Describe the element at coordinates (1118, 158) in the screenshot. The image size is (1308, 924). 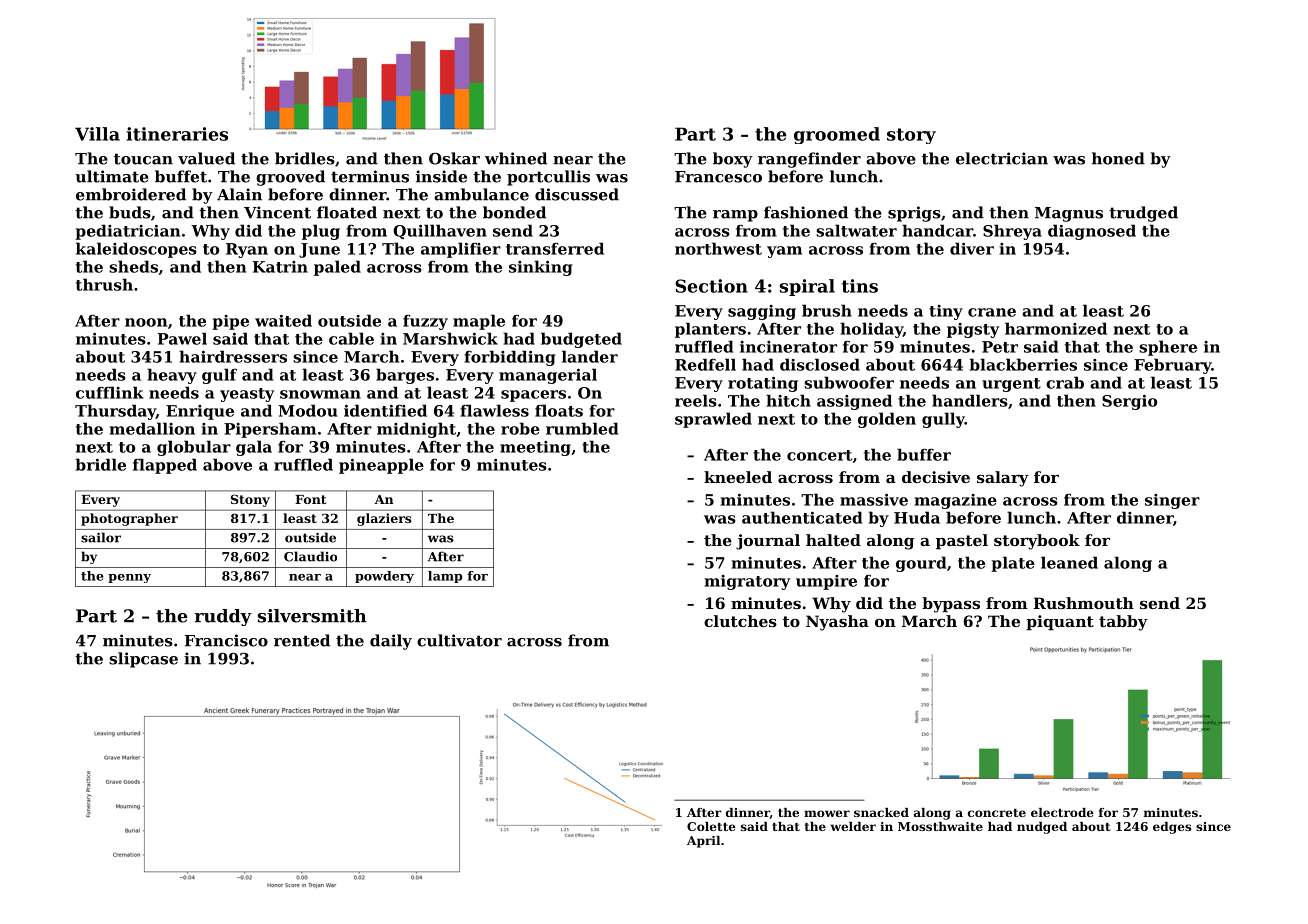
I see `honed` at that location.
